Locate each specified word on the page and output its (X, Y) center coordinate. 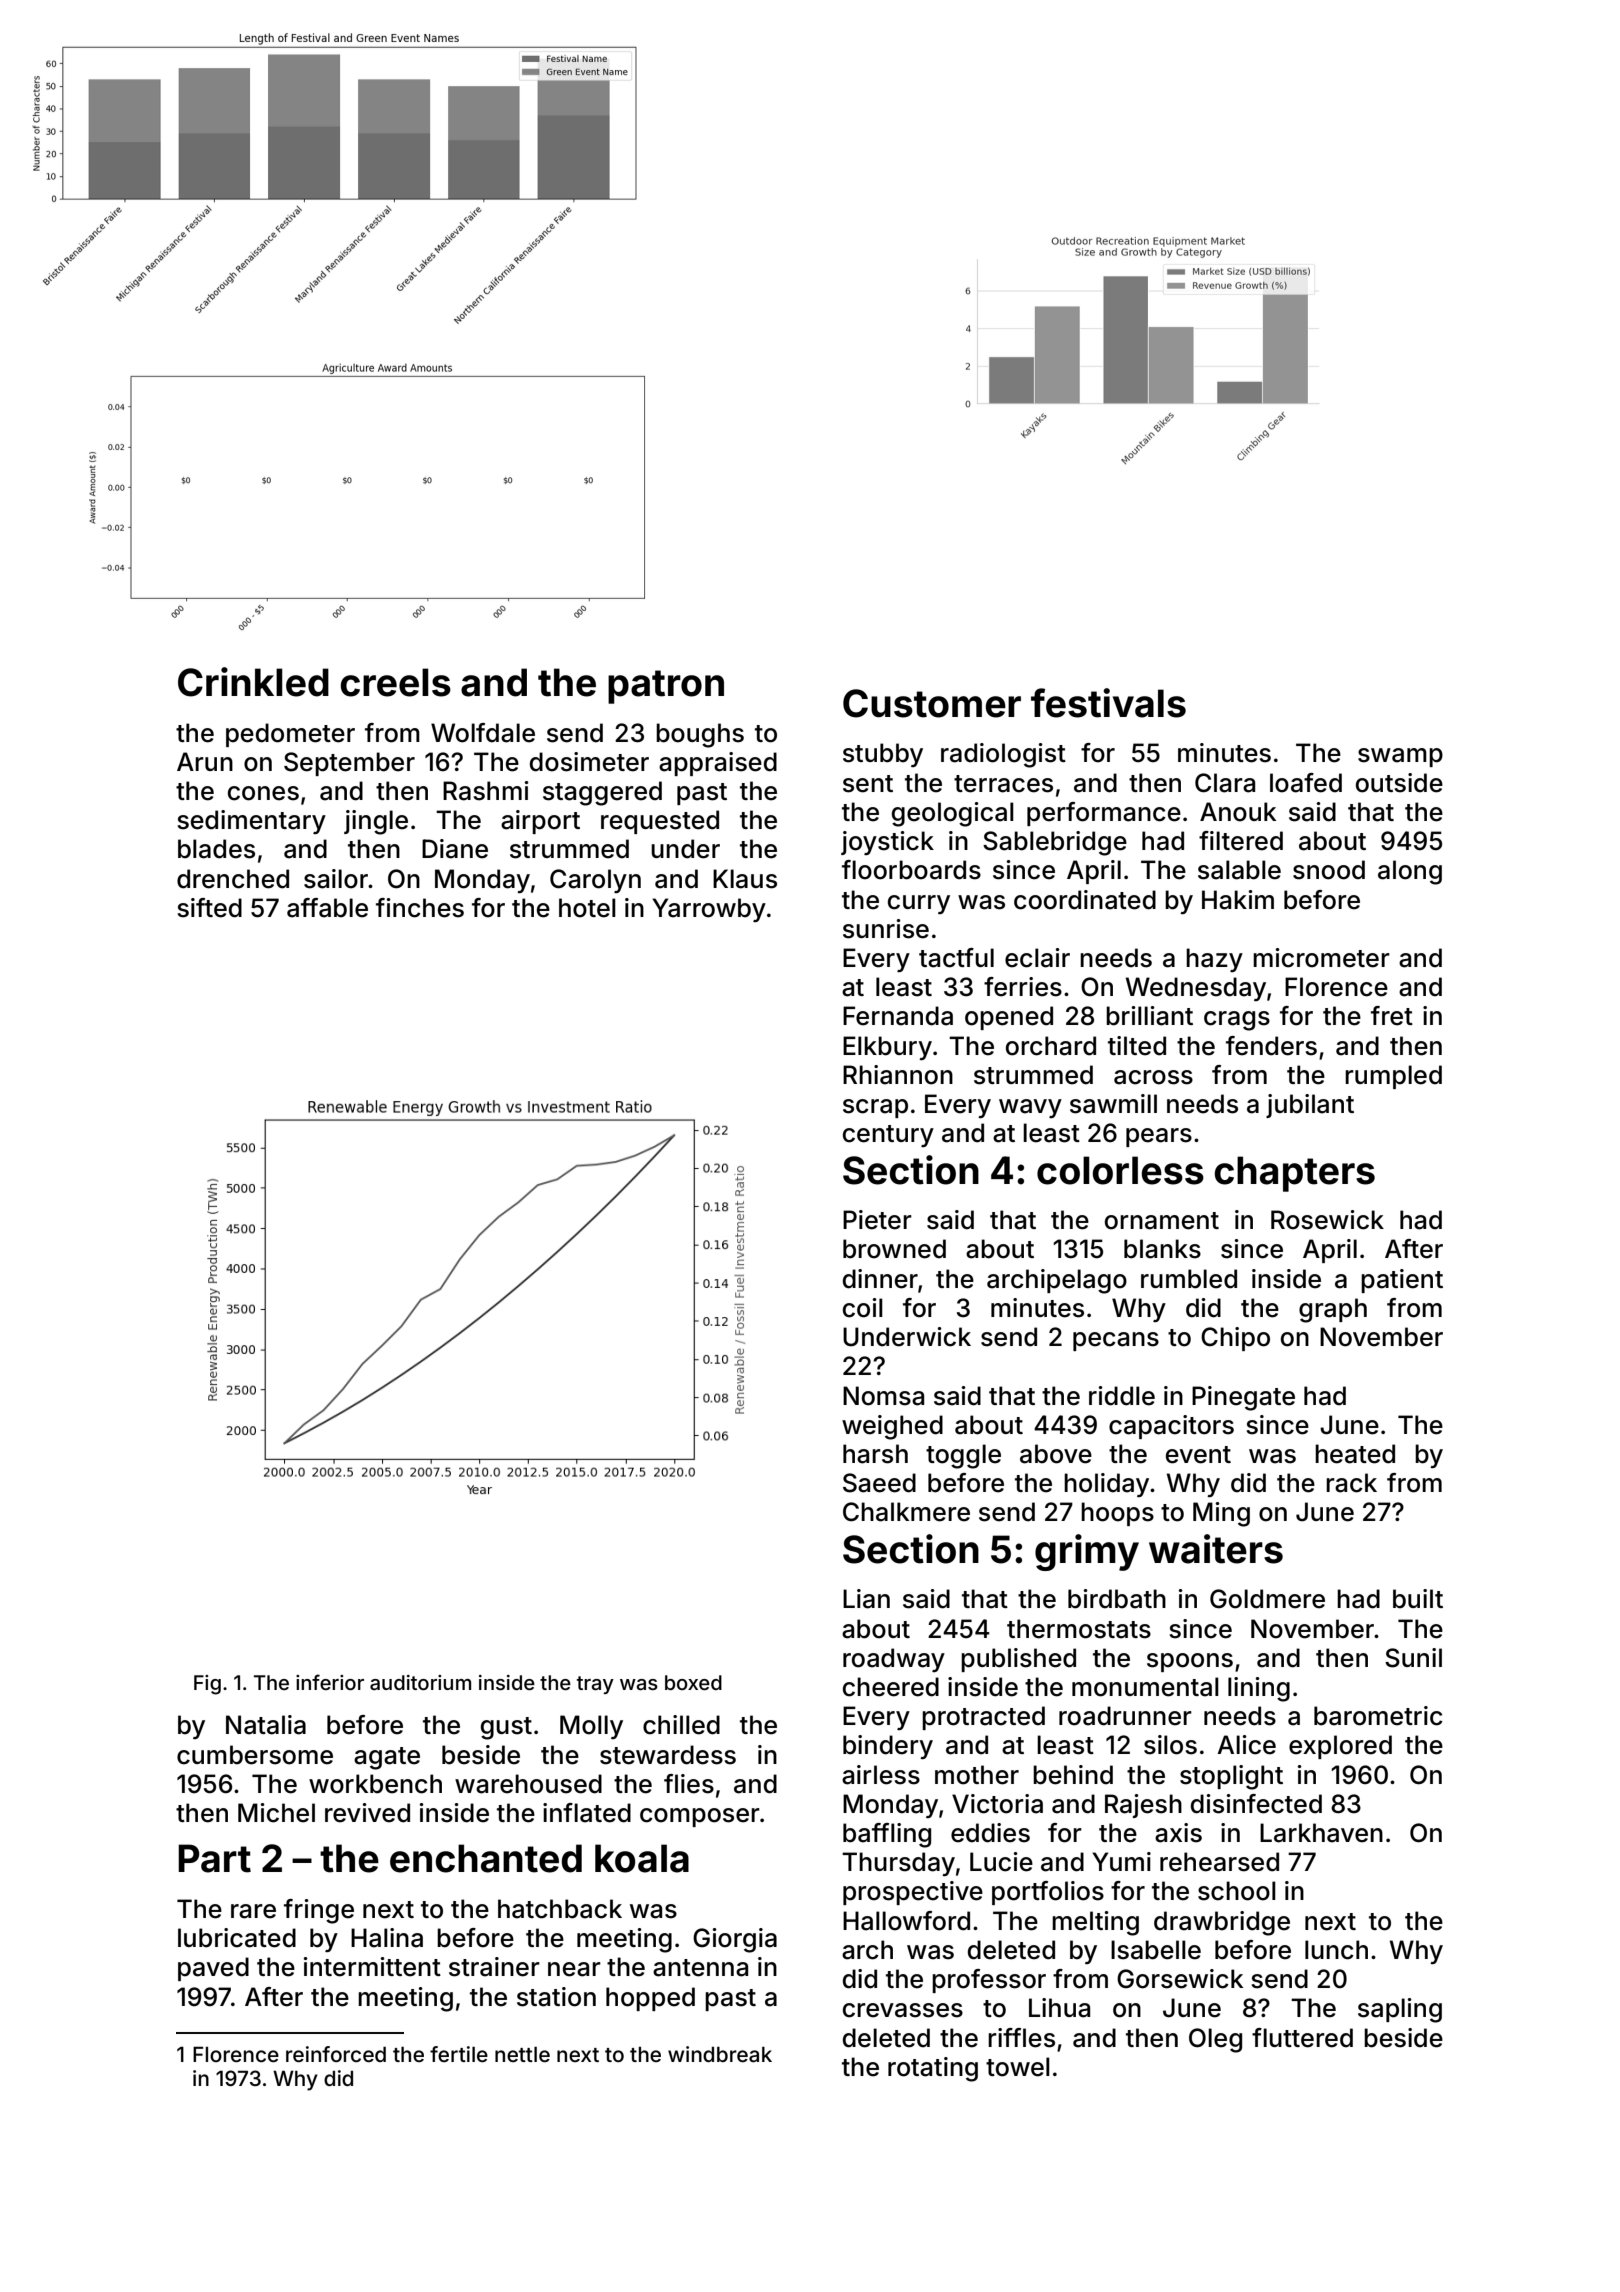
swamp (1400, 757)
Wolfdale (483, 733)
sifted (209, 908)
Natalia (266, 1725)
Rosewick (1327, 1220)
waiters (1216, 1549)
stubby (883, 755)
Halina (387, 1938)
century (888, 1136)
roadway (894, 1660)
